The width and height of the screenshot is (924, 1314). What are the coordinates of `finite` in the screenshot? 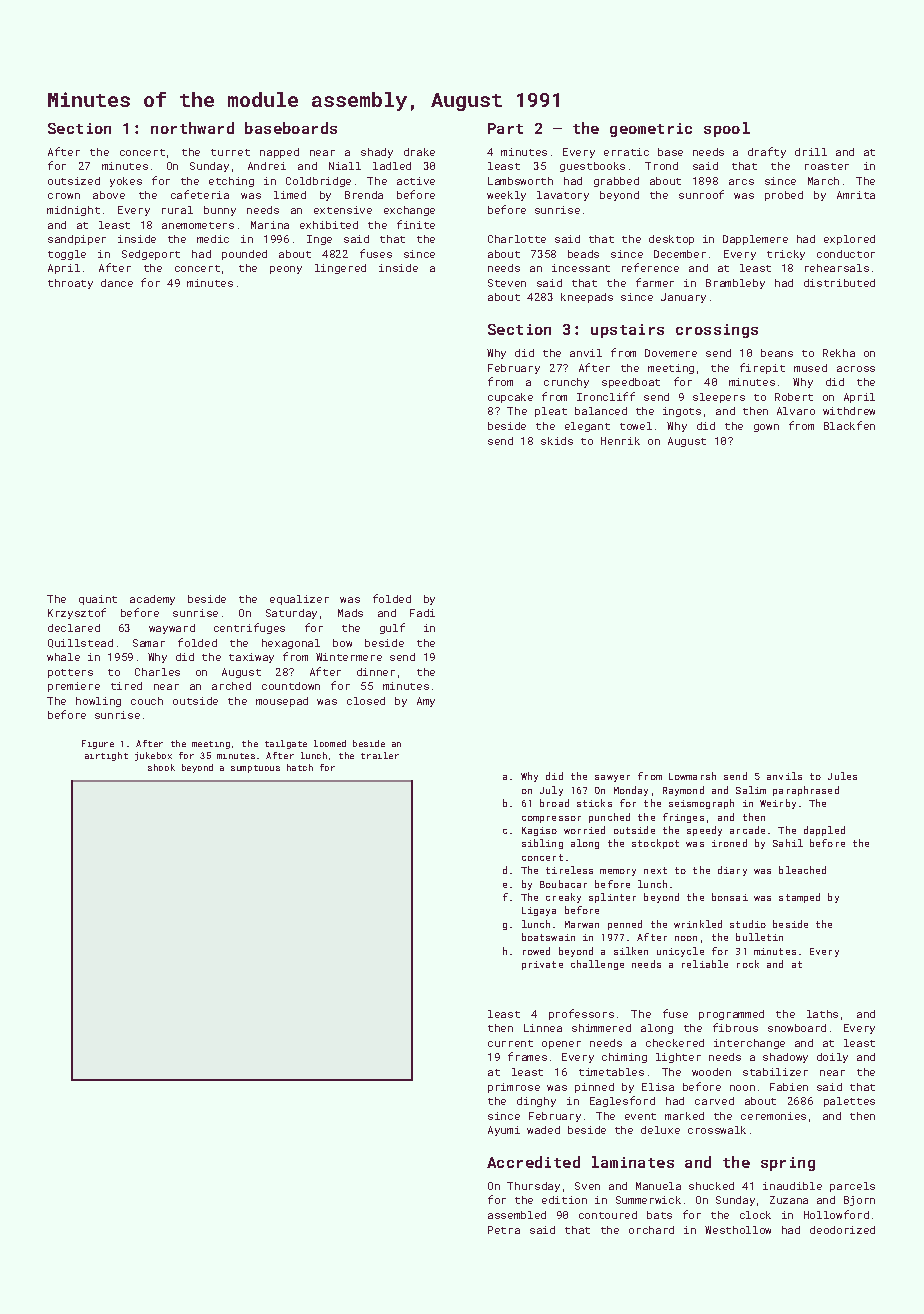 It's located at (416, 224).
